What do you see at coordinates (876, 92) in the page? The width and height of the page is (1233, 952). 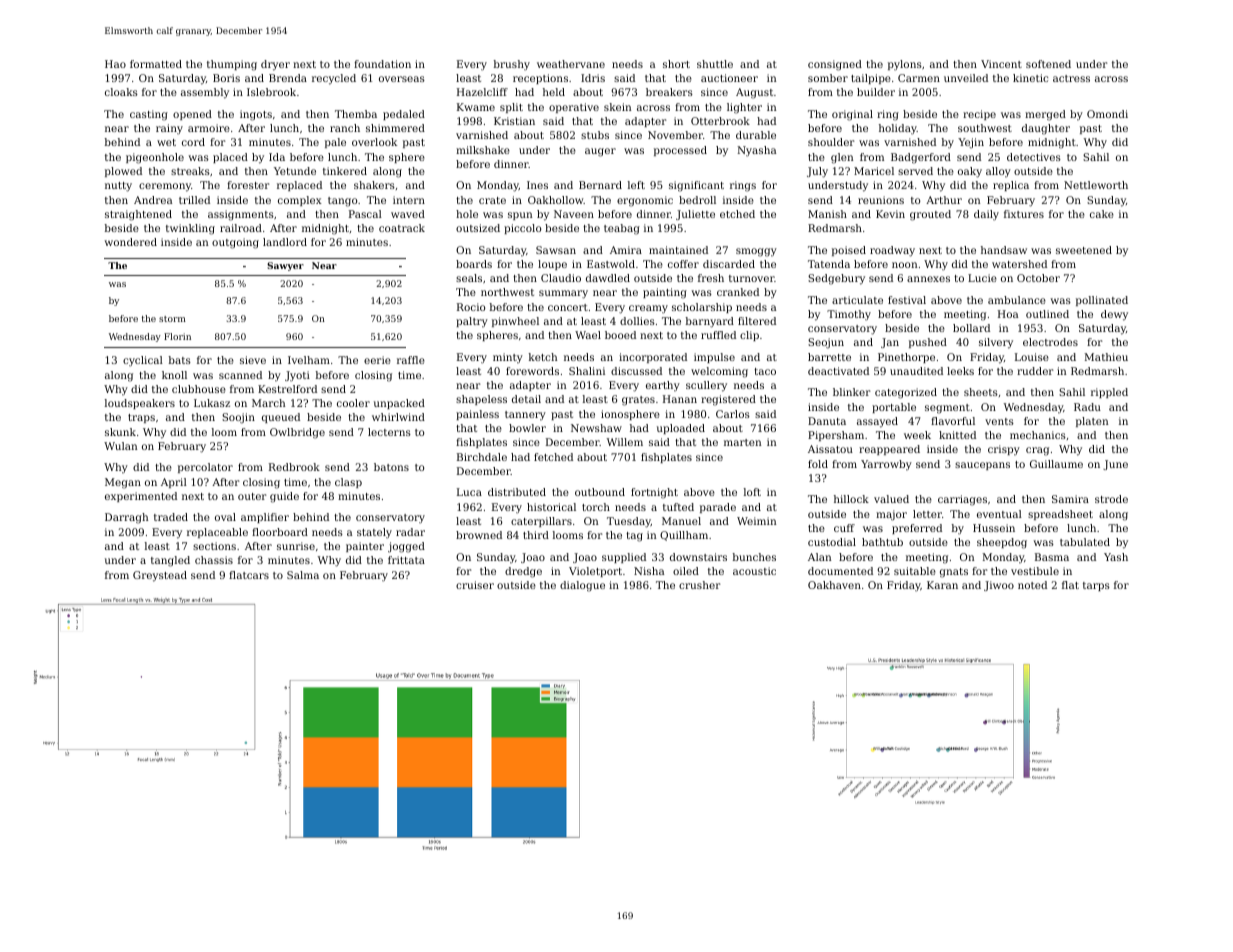 I see `builder` at bounding box center [876, 92].
